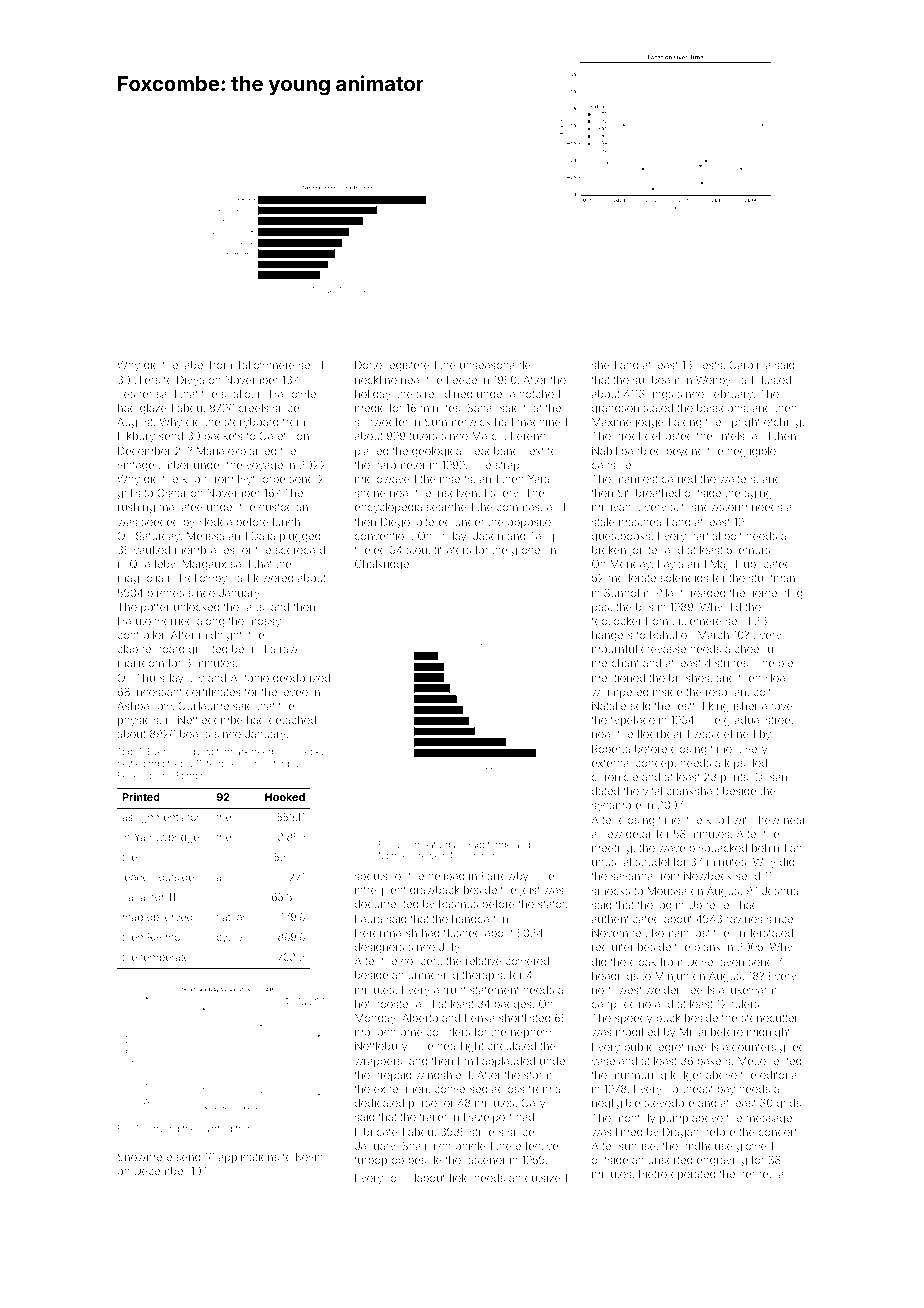  Describe the element at coordinates (762, 1175) in the screenshot. I see `perpetual` at that location.
